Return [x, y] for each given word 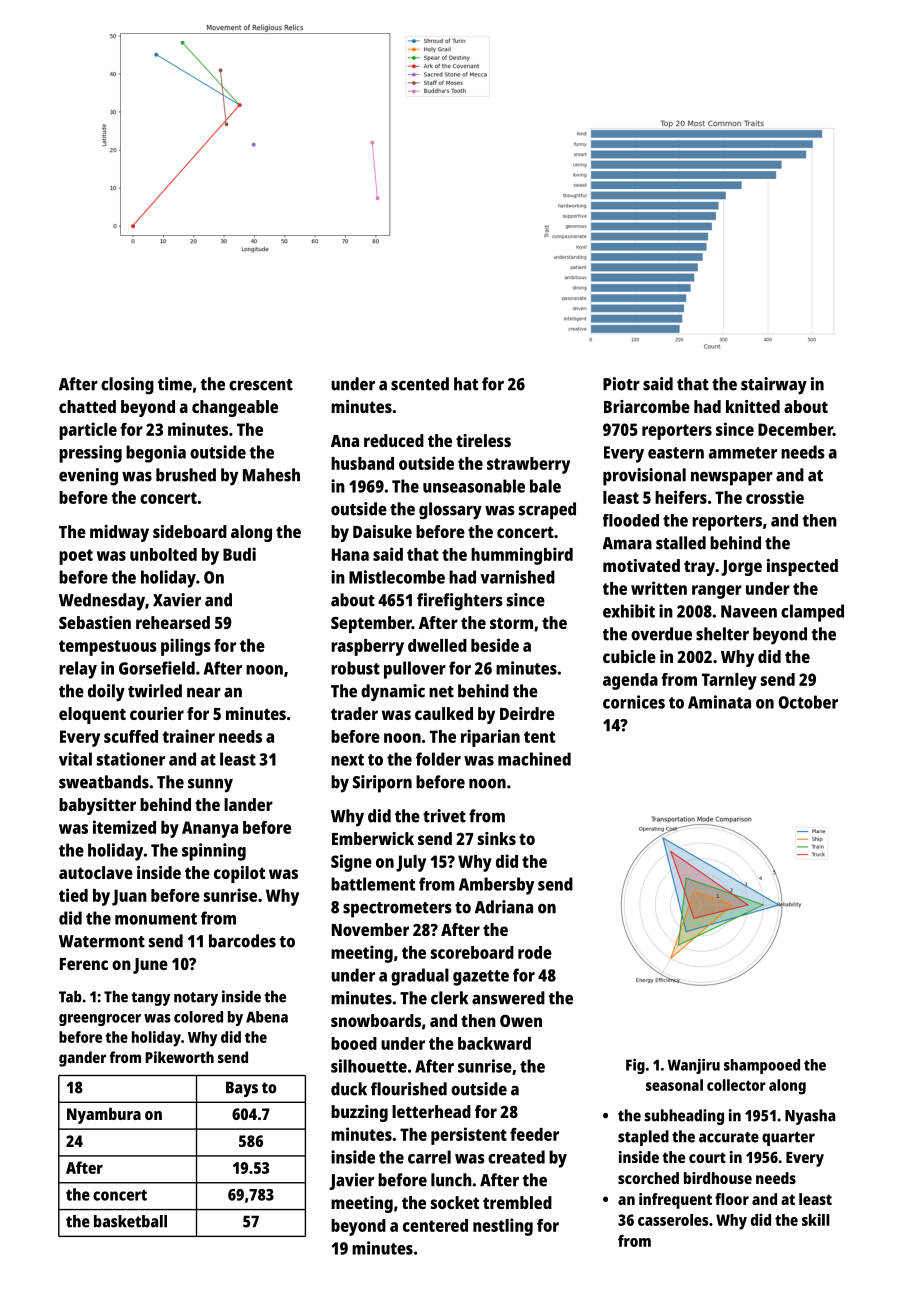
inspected [802, 567]
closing [127, 386]
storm [511, 623]
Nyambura [104, 1115]
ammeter [743, 453]
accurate [729, 1137]
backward [494, 1043]
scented [420, 384]
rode [535, 952]
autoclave [96, 872]
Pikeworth [179, 1057]
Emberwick [373, 838]
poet [76, 557]
